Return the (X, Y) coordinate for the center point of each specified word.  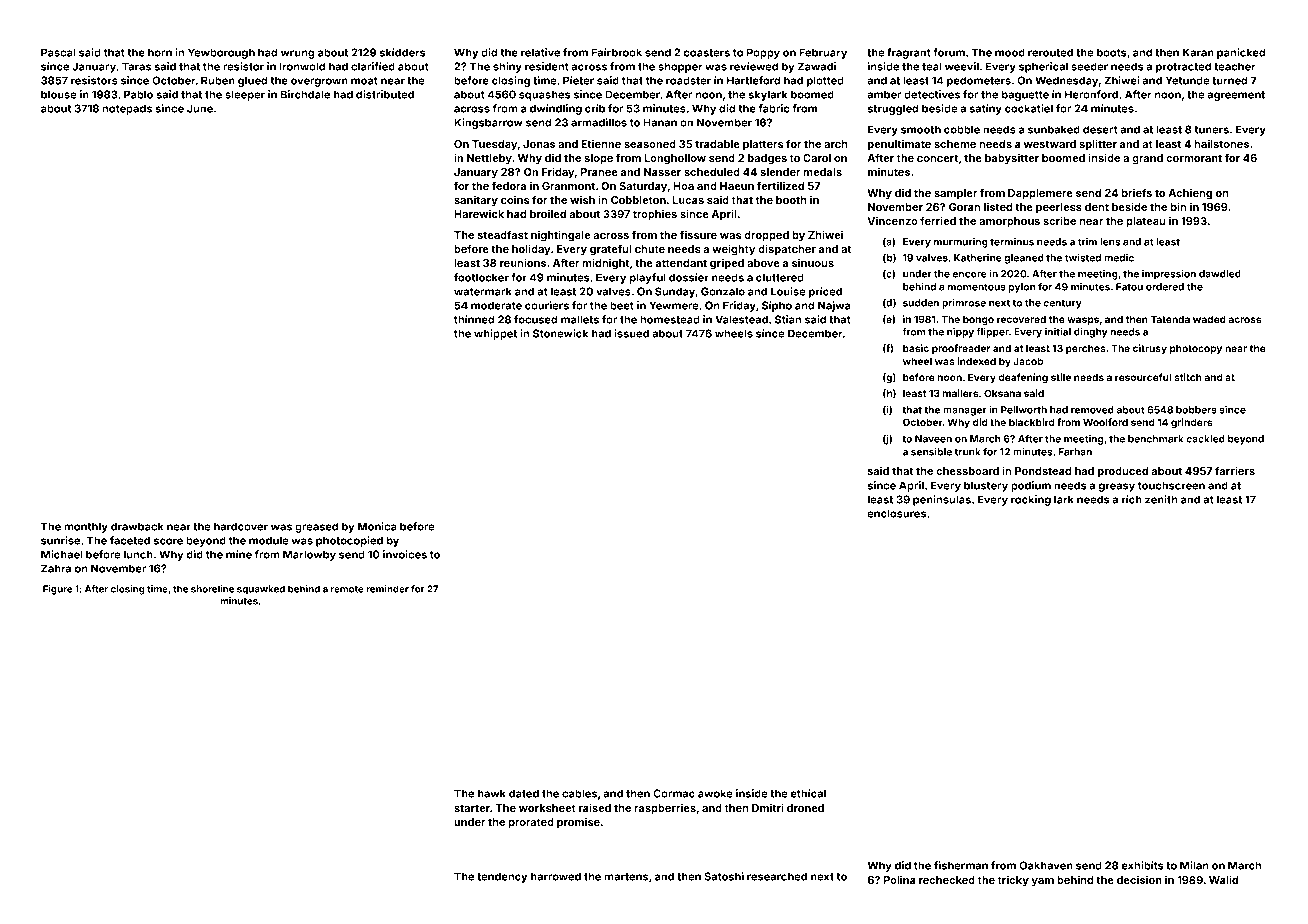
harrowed (556, 876)
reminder (387, 589)
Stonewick (560, 333)
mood (1010, 52)
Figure (57, 590)
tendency (502, 877)
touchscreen (1171, 485)
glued (252, 81)
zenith (1161, 499)
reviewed (754, 66)
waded (1209, 319)
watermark (483, 291)
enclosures (896, 513)
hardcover (241, 526)
